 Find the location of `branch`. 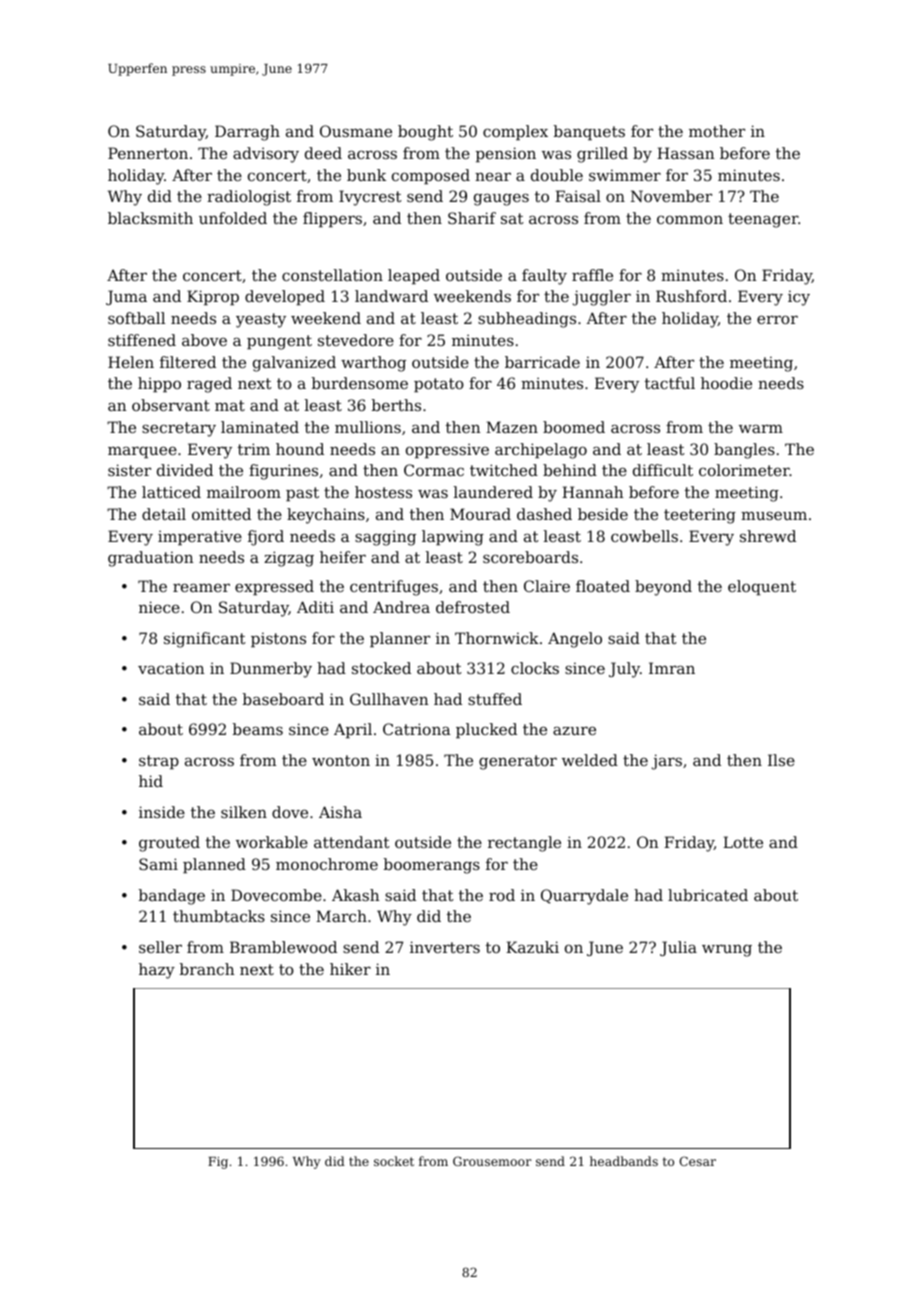

branch is located at coordinates (207, 969).
